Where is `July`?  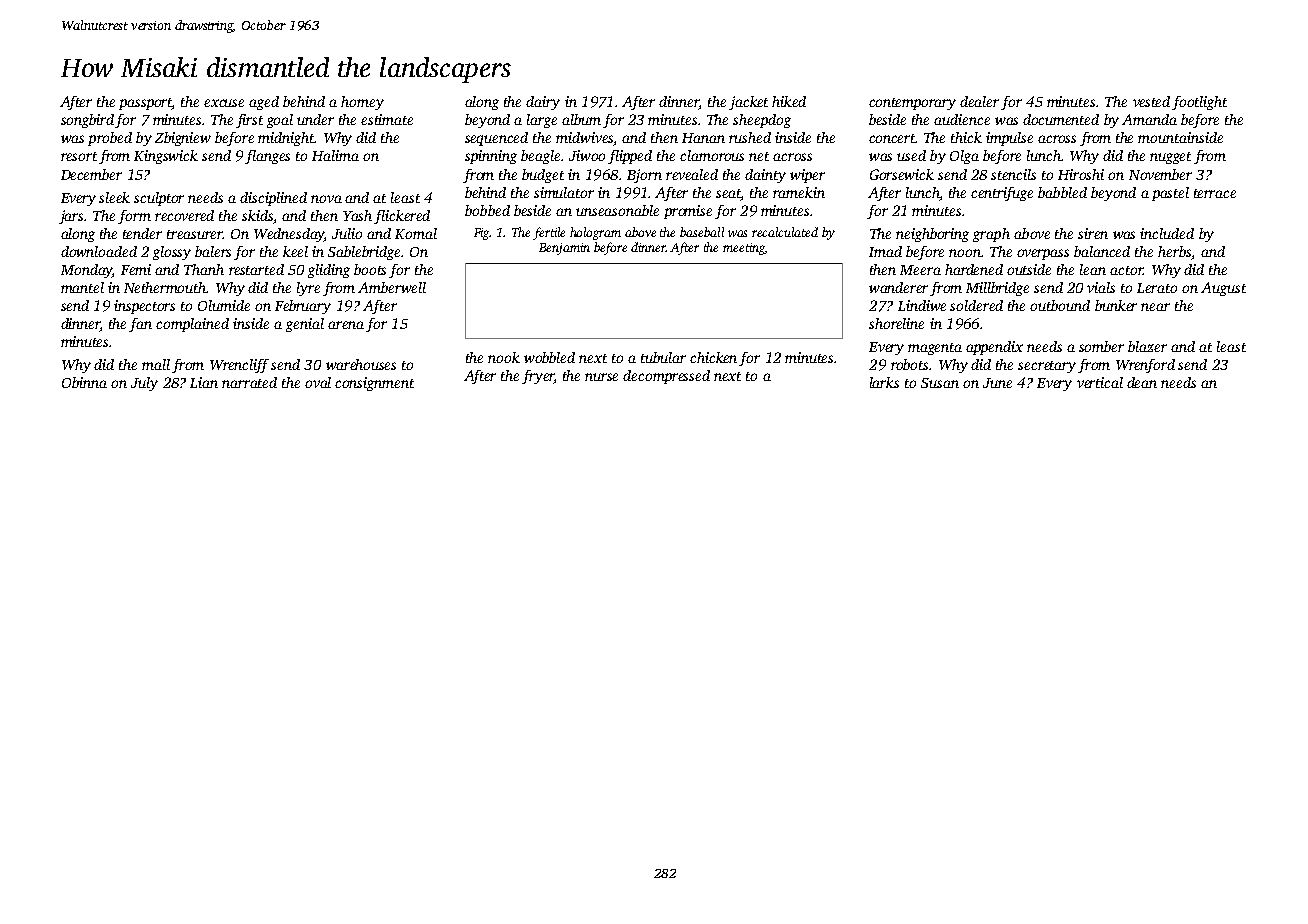 July is located at coordinates (144, 384).
